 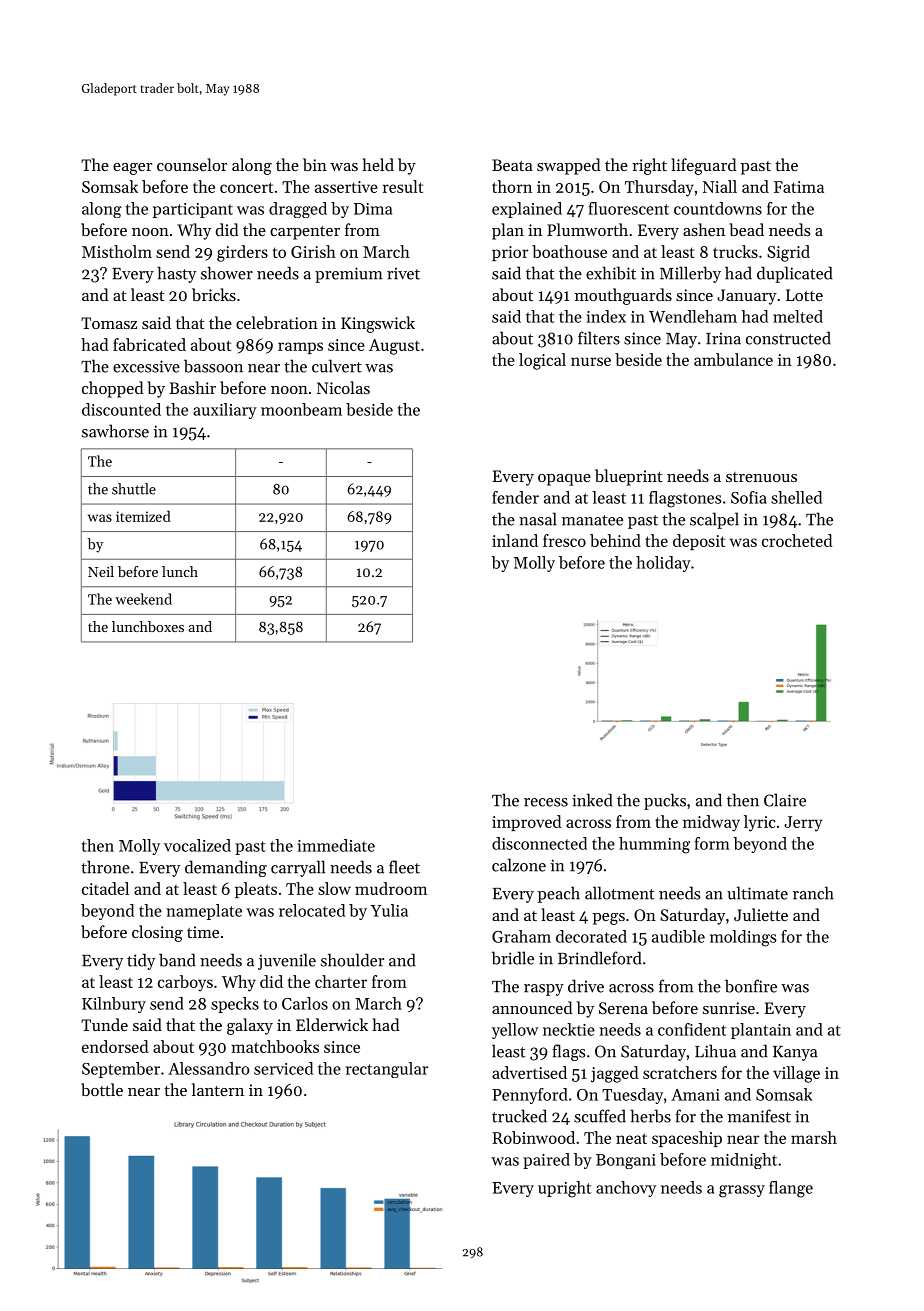 I want to click on swapped, so click(x=568, y=166).
